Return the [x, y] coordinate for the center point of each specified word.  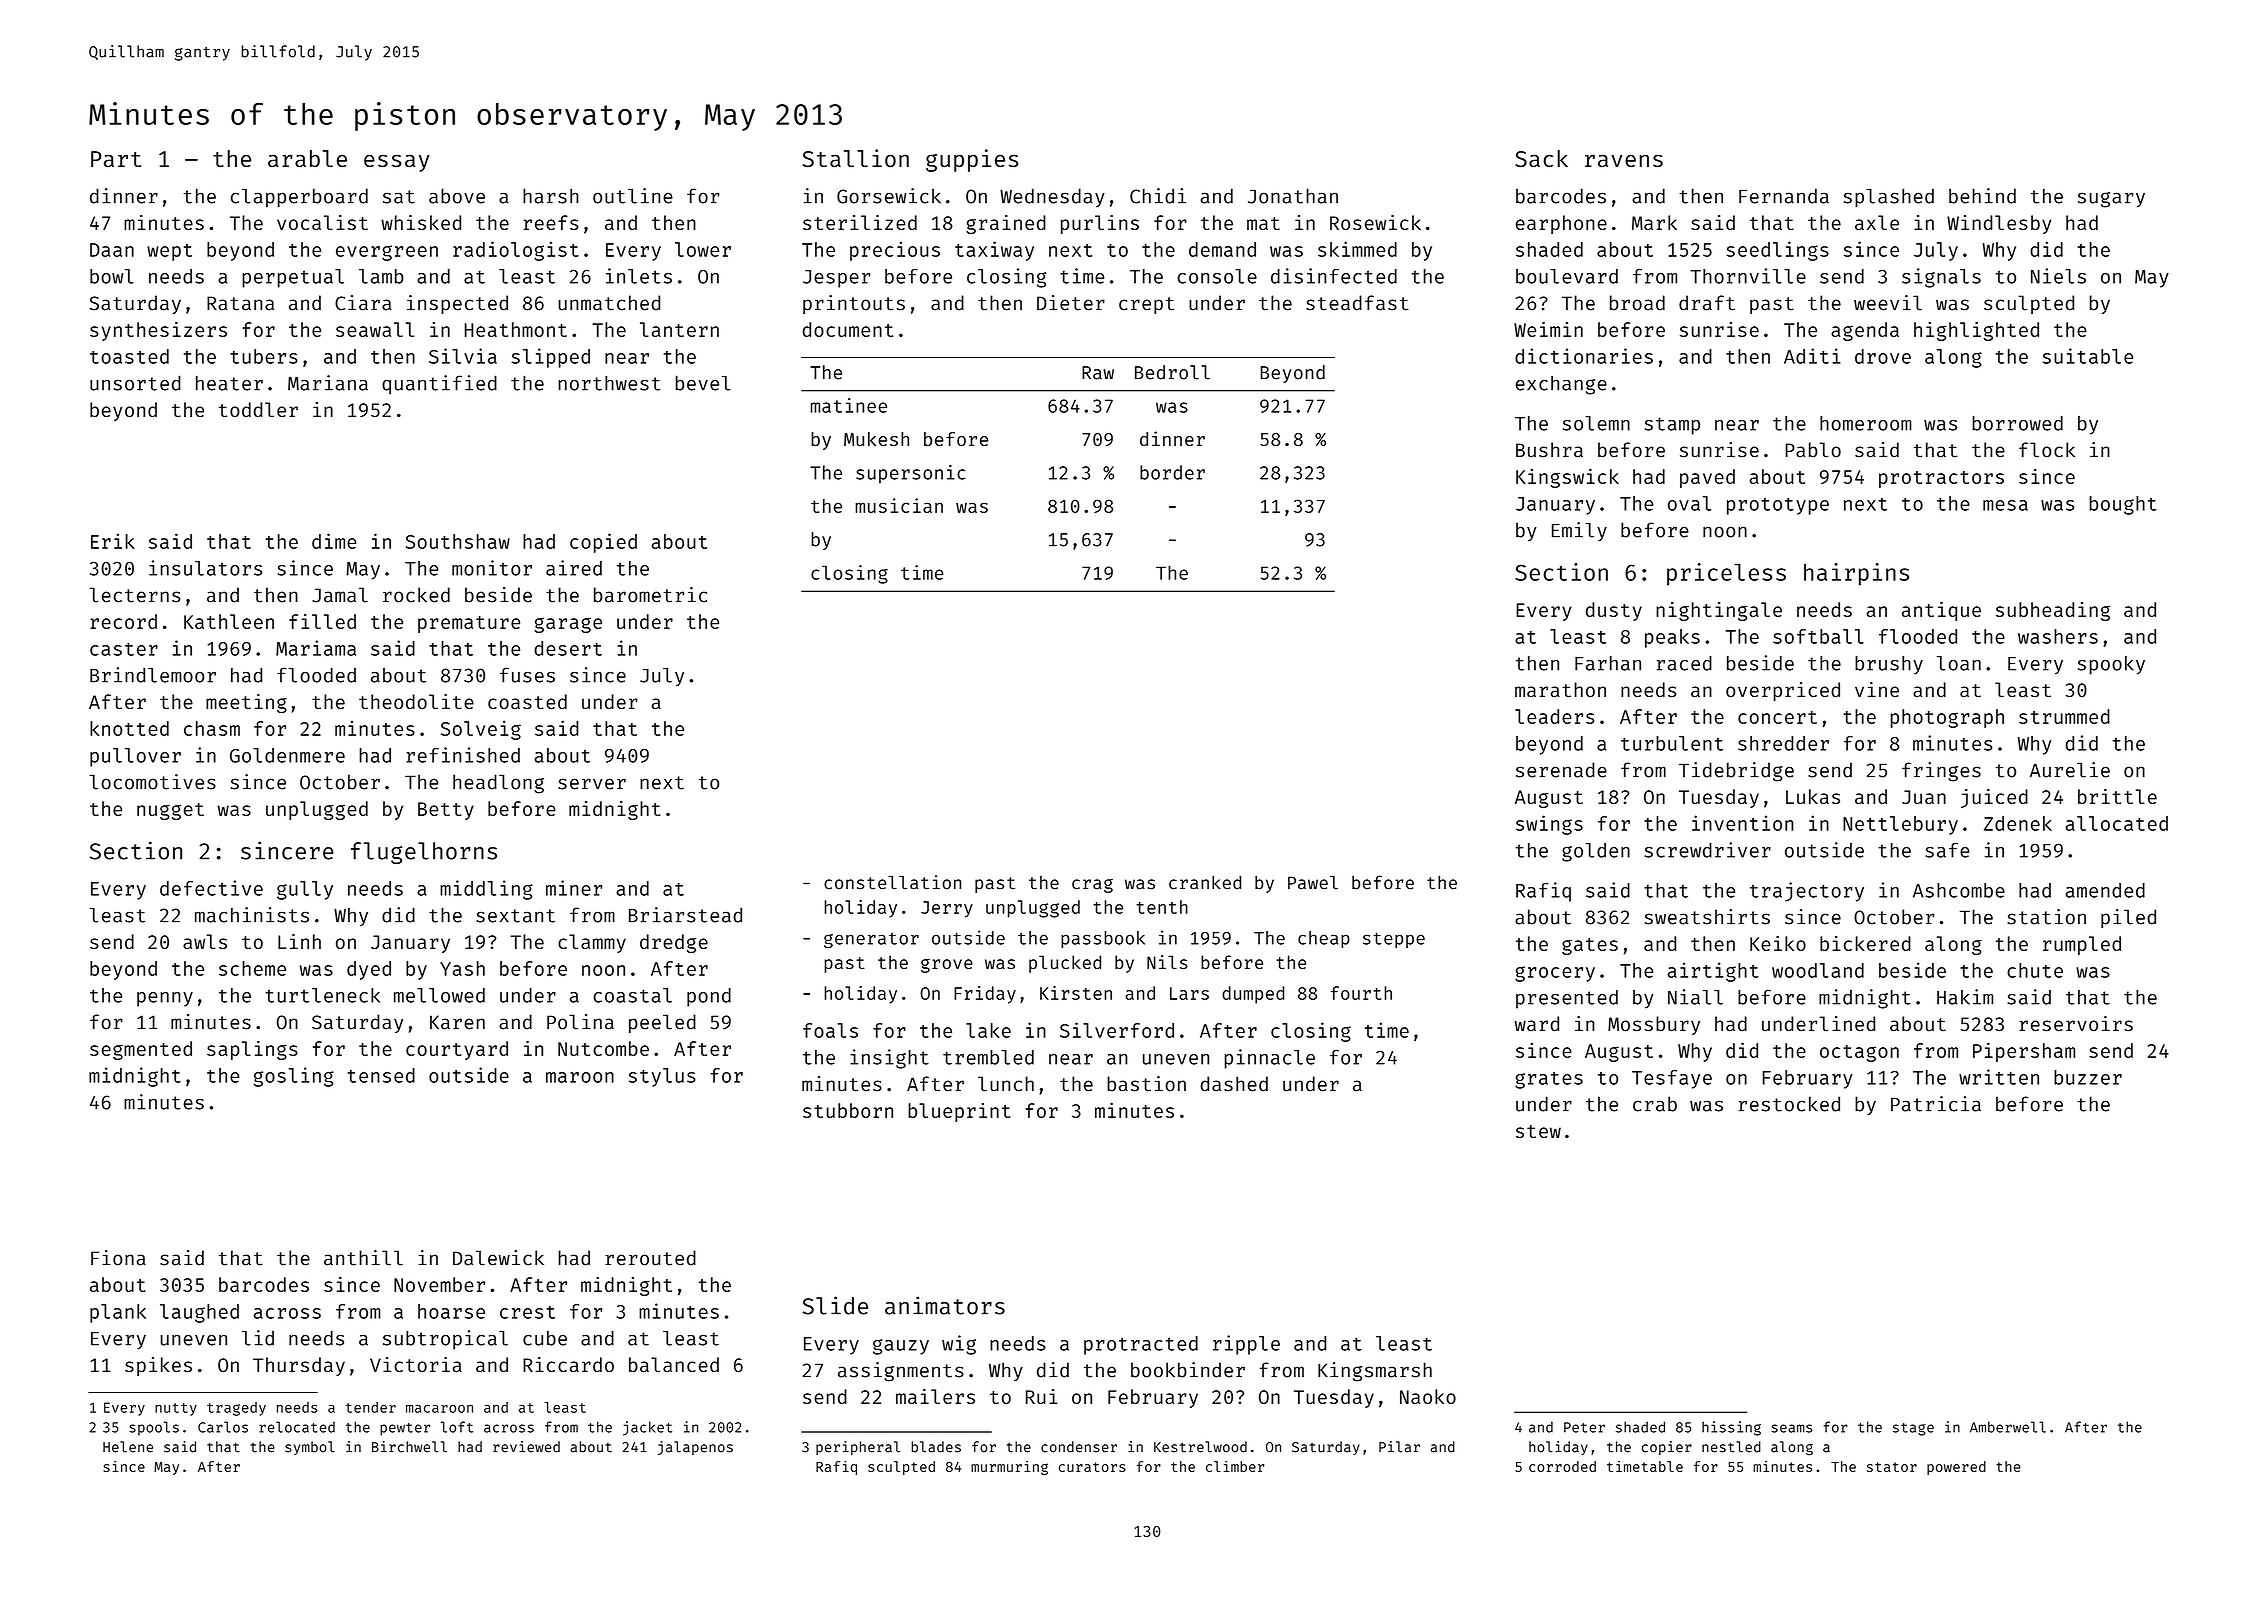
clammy [592, 943]
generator [871, 940]
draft [1707, 303]
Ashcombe [1959, 890]
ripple [1246, 1345]
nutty [176, 1409]
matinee [849, 405]
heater [229, 383]
